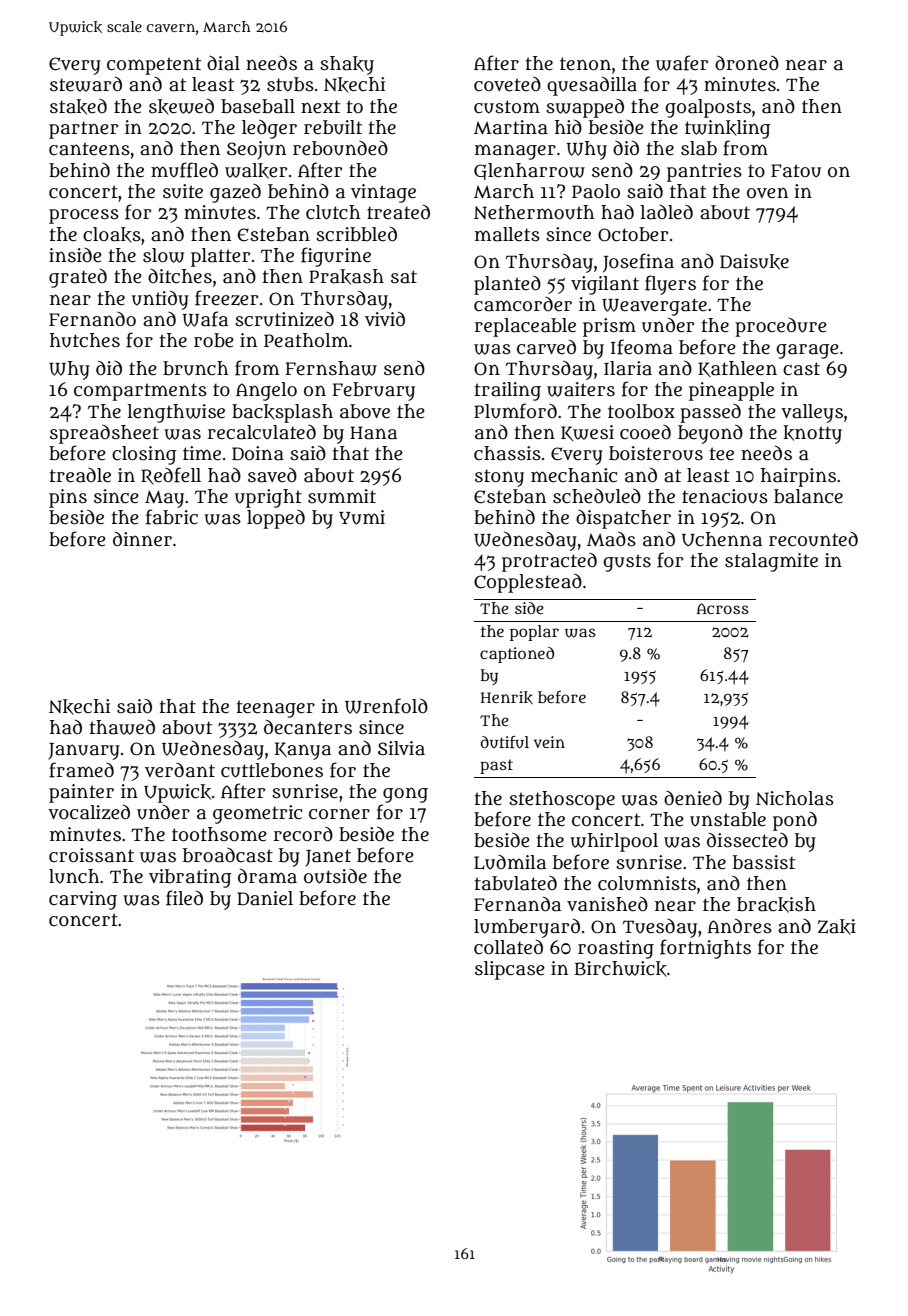  What do you see at coordinates (507, 84) in the document?
I see `coveted` at bounding box center [507, 84].
